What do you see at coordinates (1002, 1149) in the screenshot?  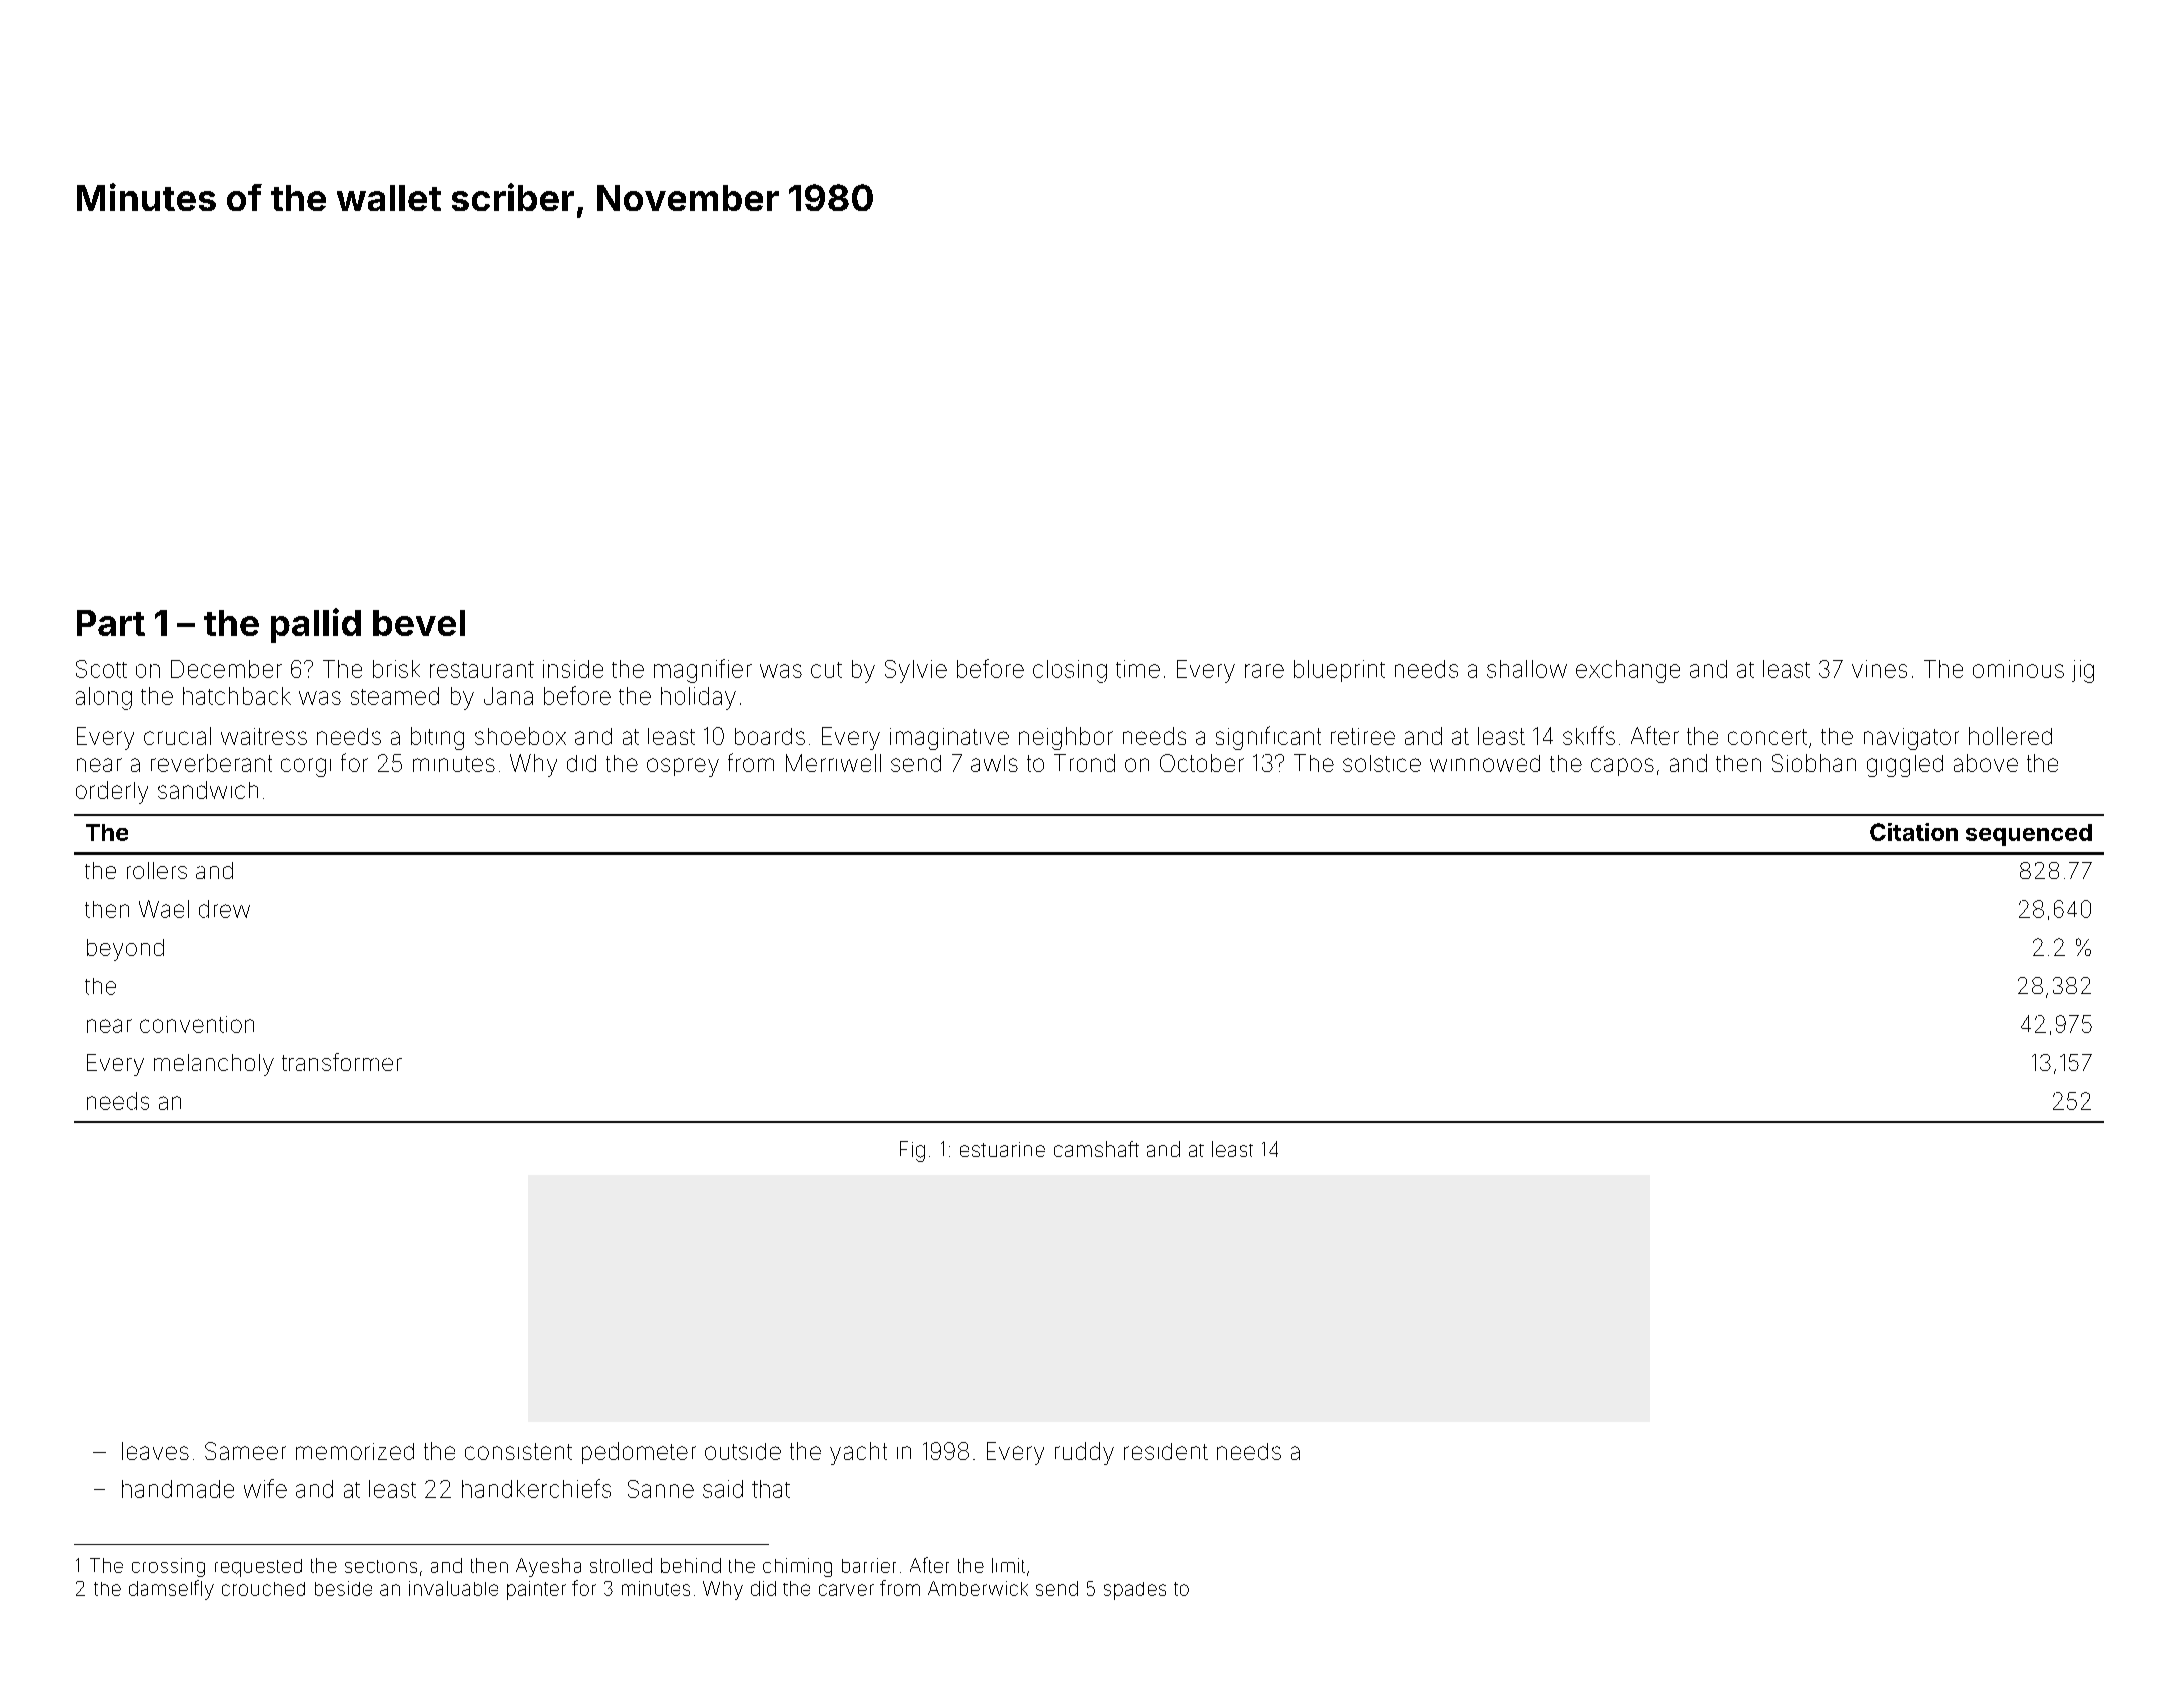 I see `estuarine` at bounding box center [1002, 1149].
